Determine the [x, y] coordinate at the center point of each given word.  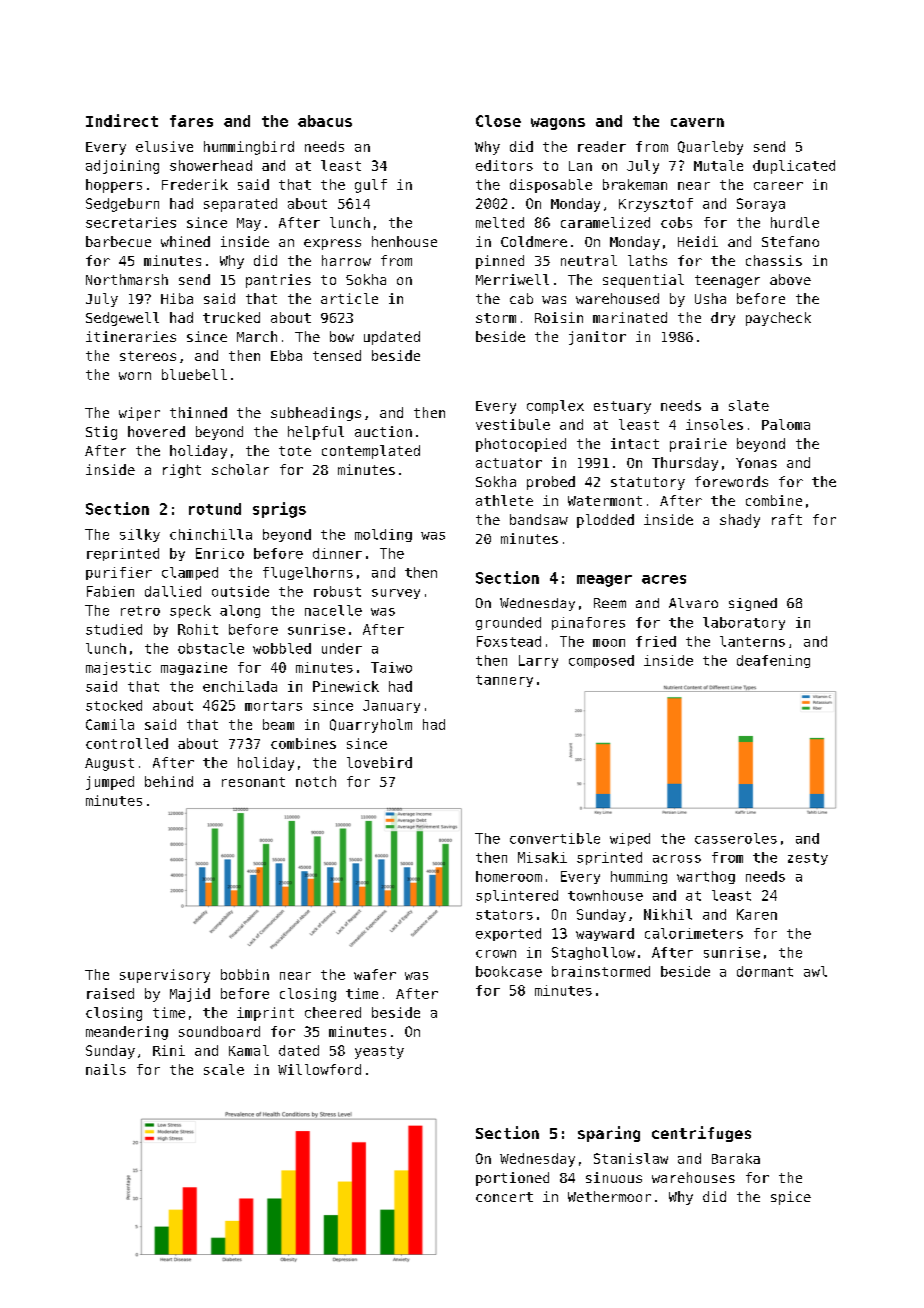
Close [498, 121]
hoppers [114, 186]
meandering [127, 1033]
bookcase [509, 971]
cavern [697, 122]
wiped [630, 839]
